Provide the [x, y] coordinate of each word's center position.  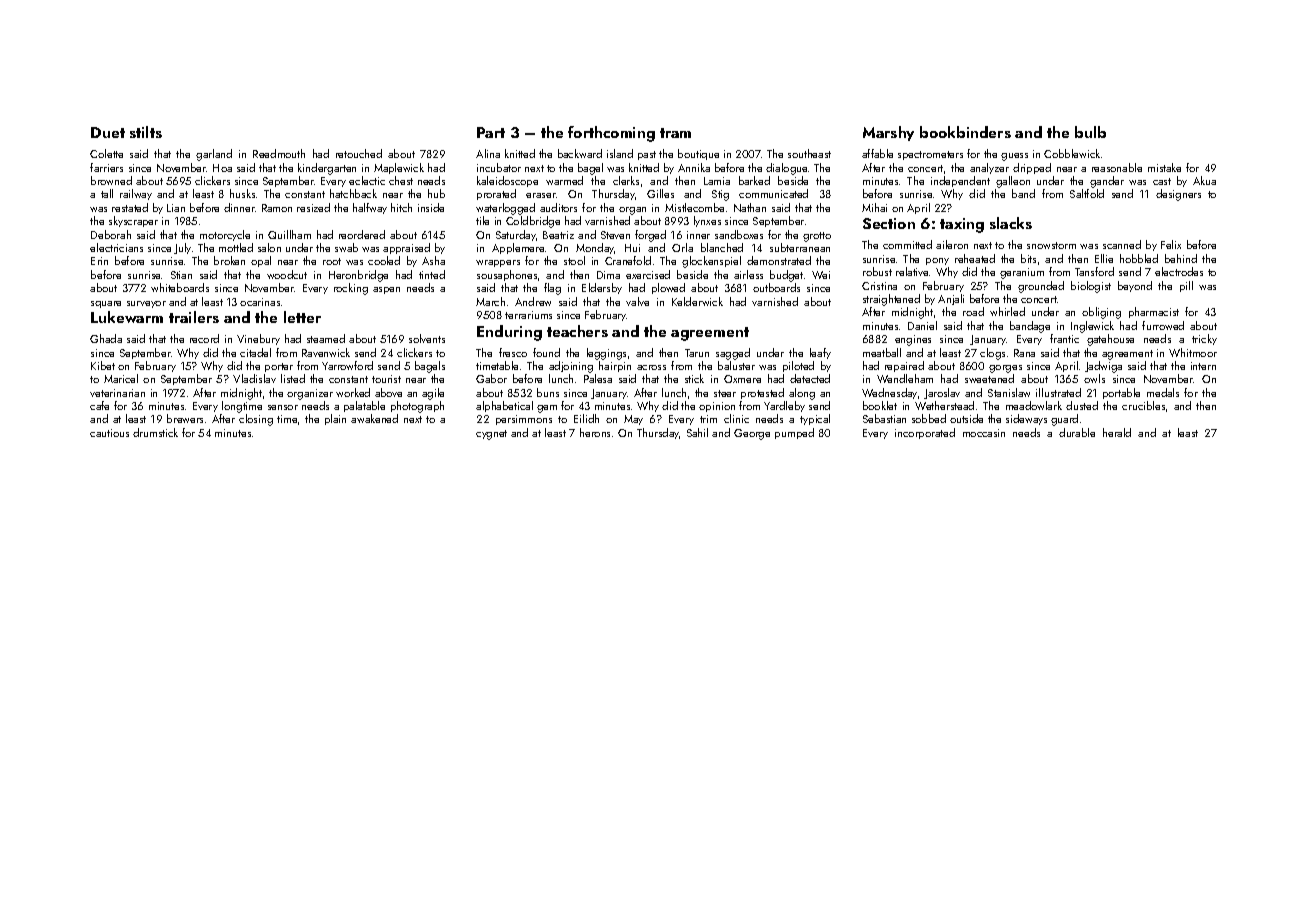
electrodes [1179, 271]
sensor [283, 407]
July [182, 248]
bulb [1090, 132]
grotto [817, 237]
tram [675, 133]
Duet [108, 132]
